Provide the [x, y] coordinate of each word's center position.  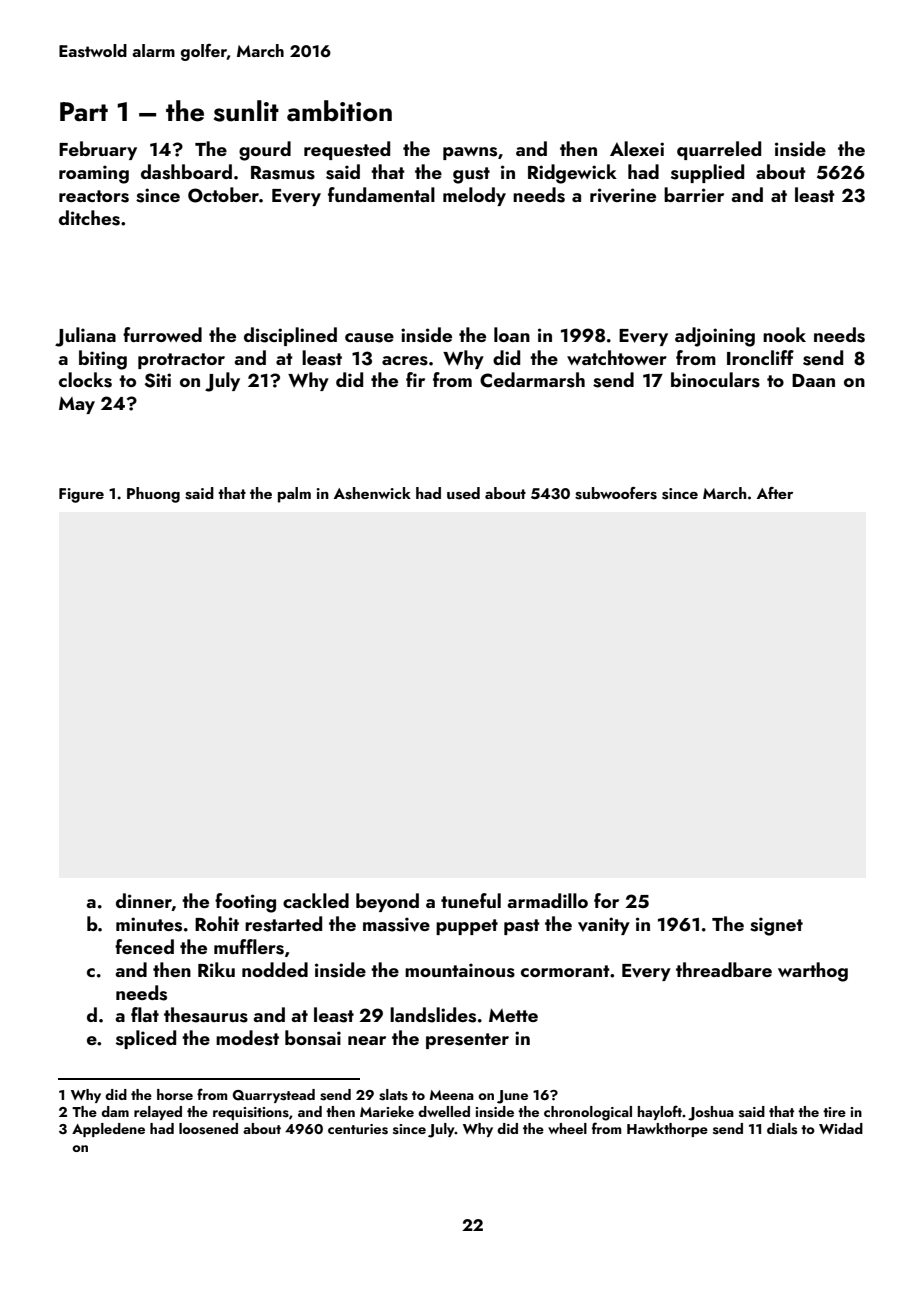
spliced [146, 1039]
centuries [358, 1129]
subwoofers [616, 493]
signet [776, 926]
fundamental [381, 194]
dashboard [186, 172]
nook [784, 334]
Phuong [153, 495]
